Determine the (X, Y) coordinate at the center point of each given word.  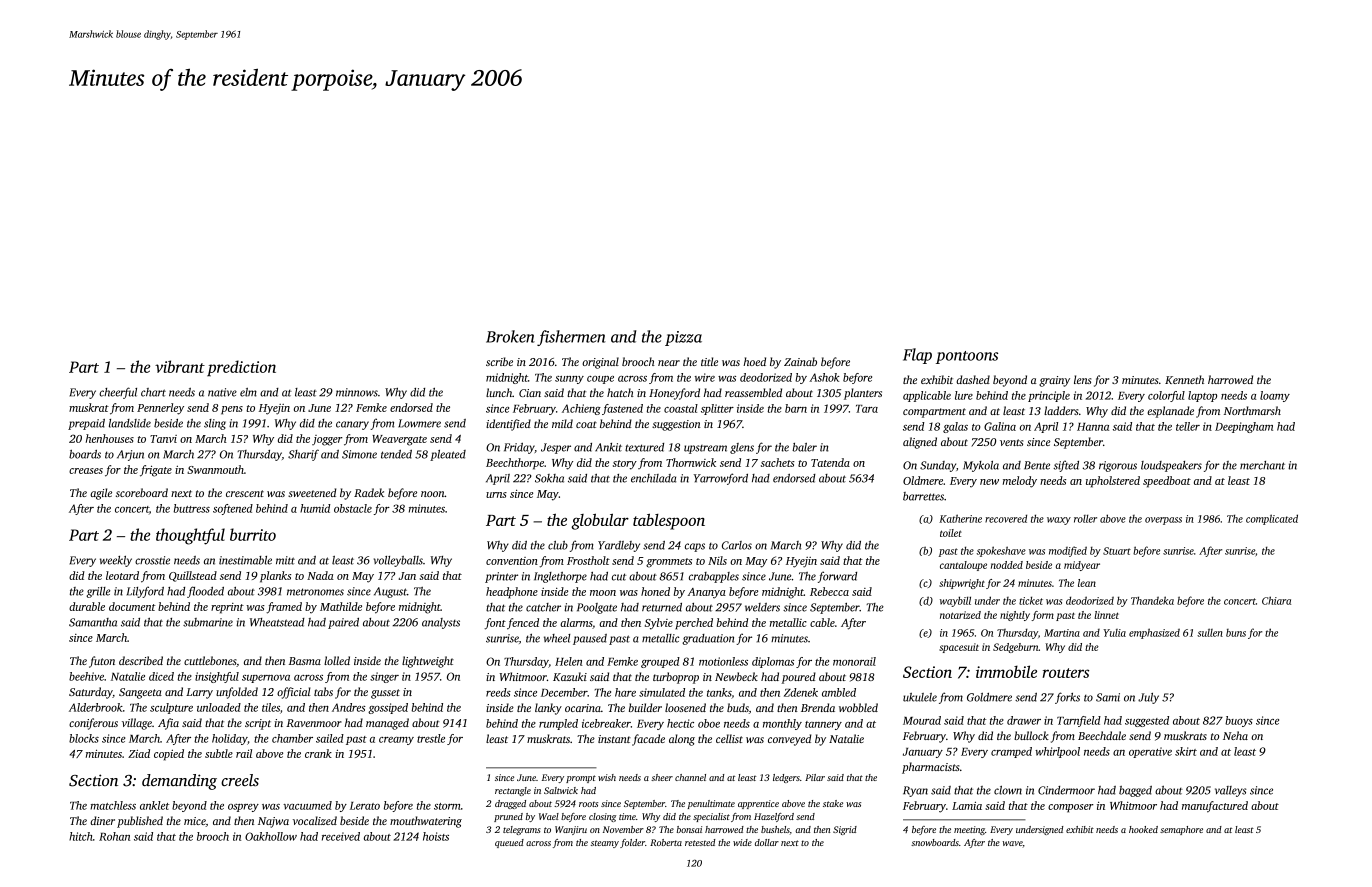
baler (804, 447)
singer (384, 677)
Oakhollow (271, 836)
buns (1236, 633)
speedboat (1167, 482)
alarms (576, 622)
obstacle (353, 508)
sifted (1066, 466)
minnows (357, 392)
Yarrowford (721, 479)
